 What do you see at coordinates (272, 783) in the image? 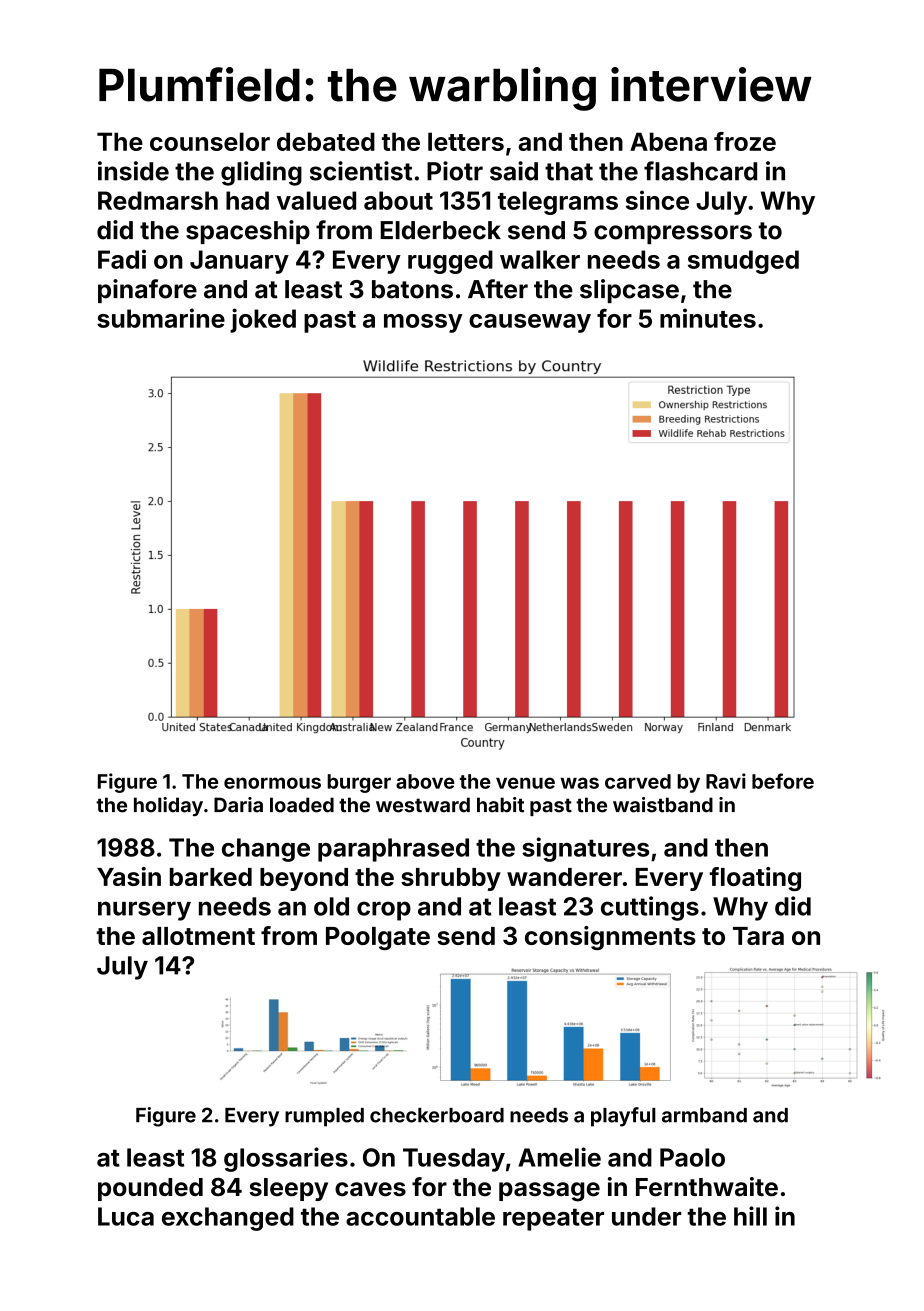
I see `enormous` at bounding box center [272, 783].
